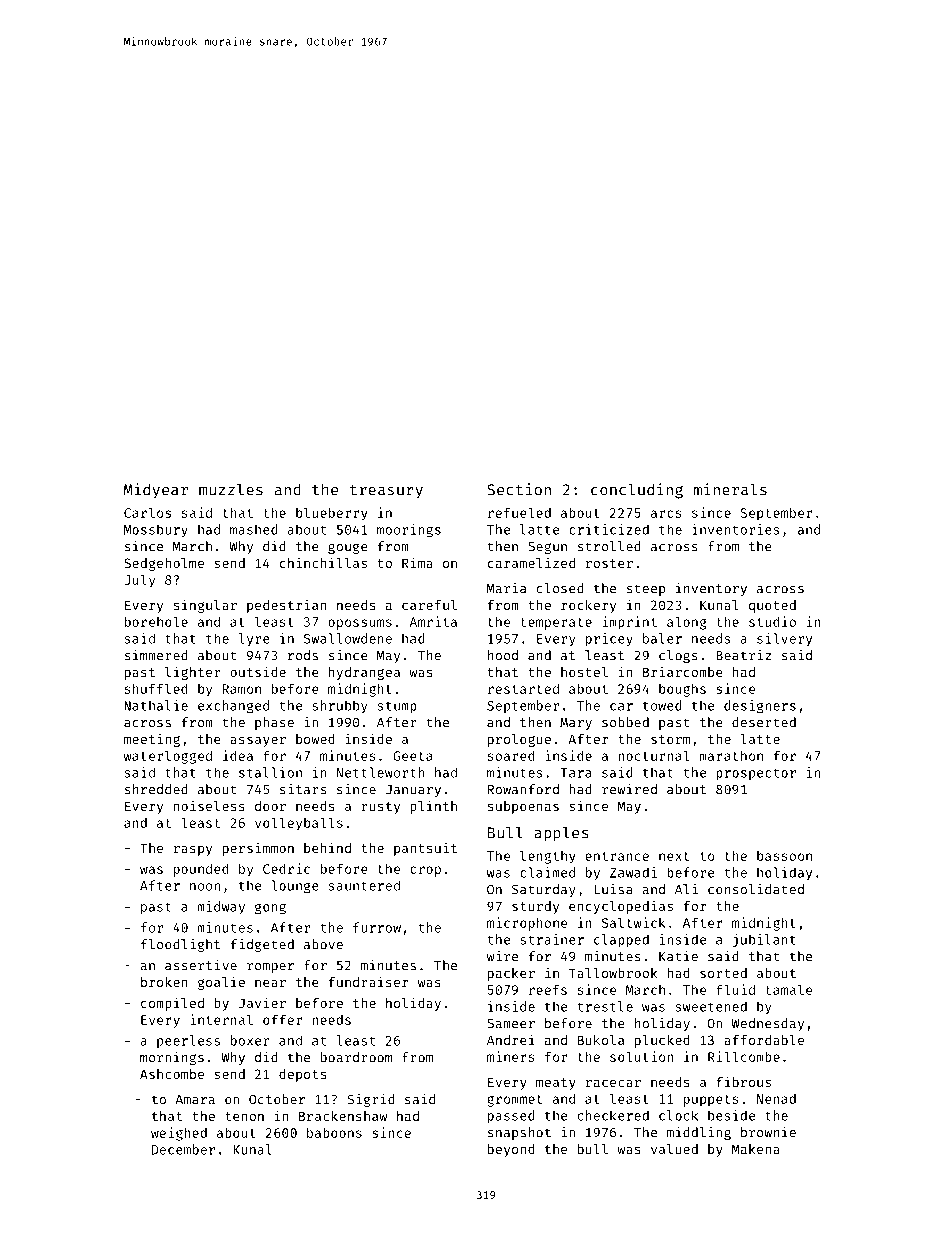 Image resolution: width=952 pixels, height=1233 pixels. What do you see at coordinates (609, 563) in the image?
I see `roster` at bounding box center [609, 563].
